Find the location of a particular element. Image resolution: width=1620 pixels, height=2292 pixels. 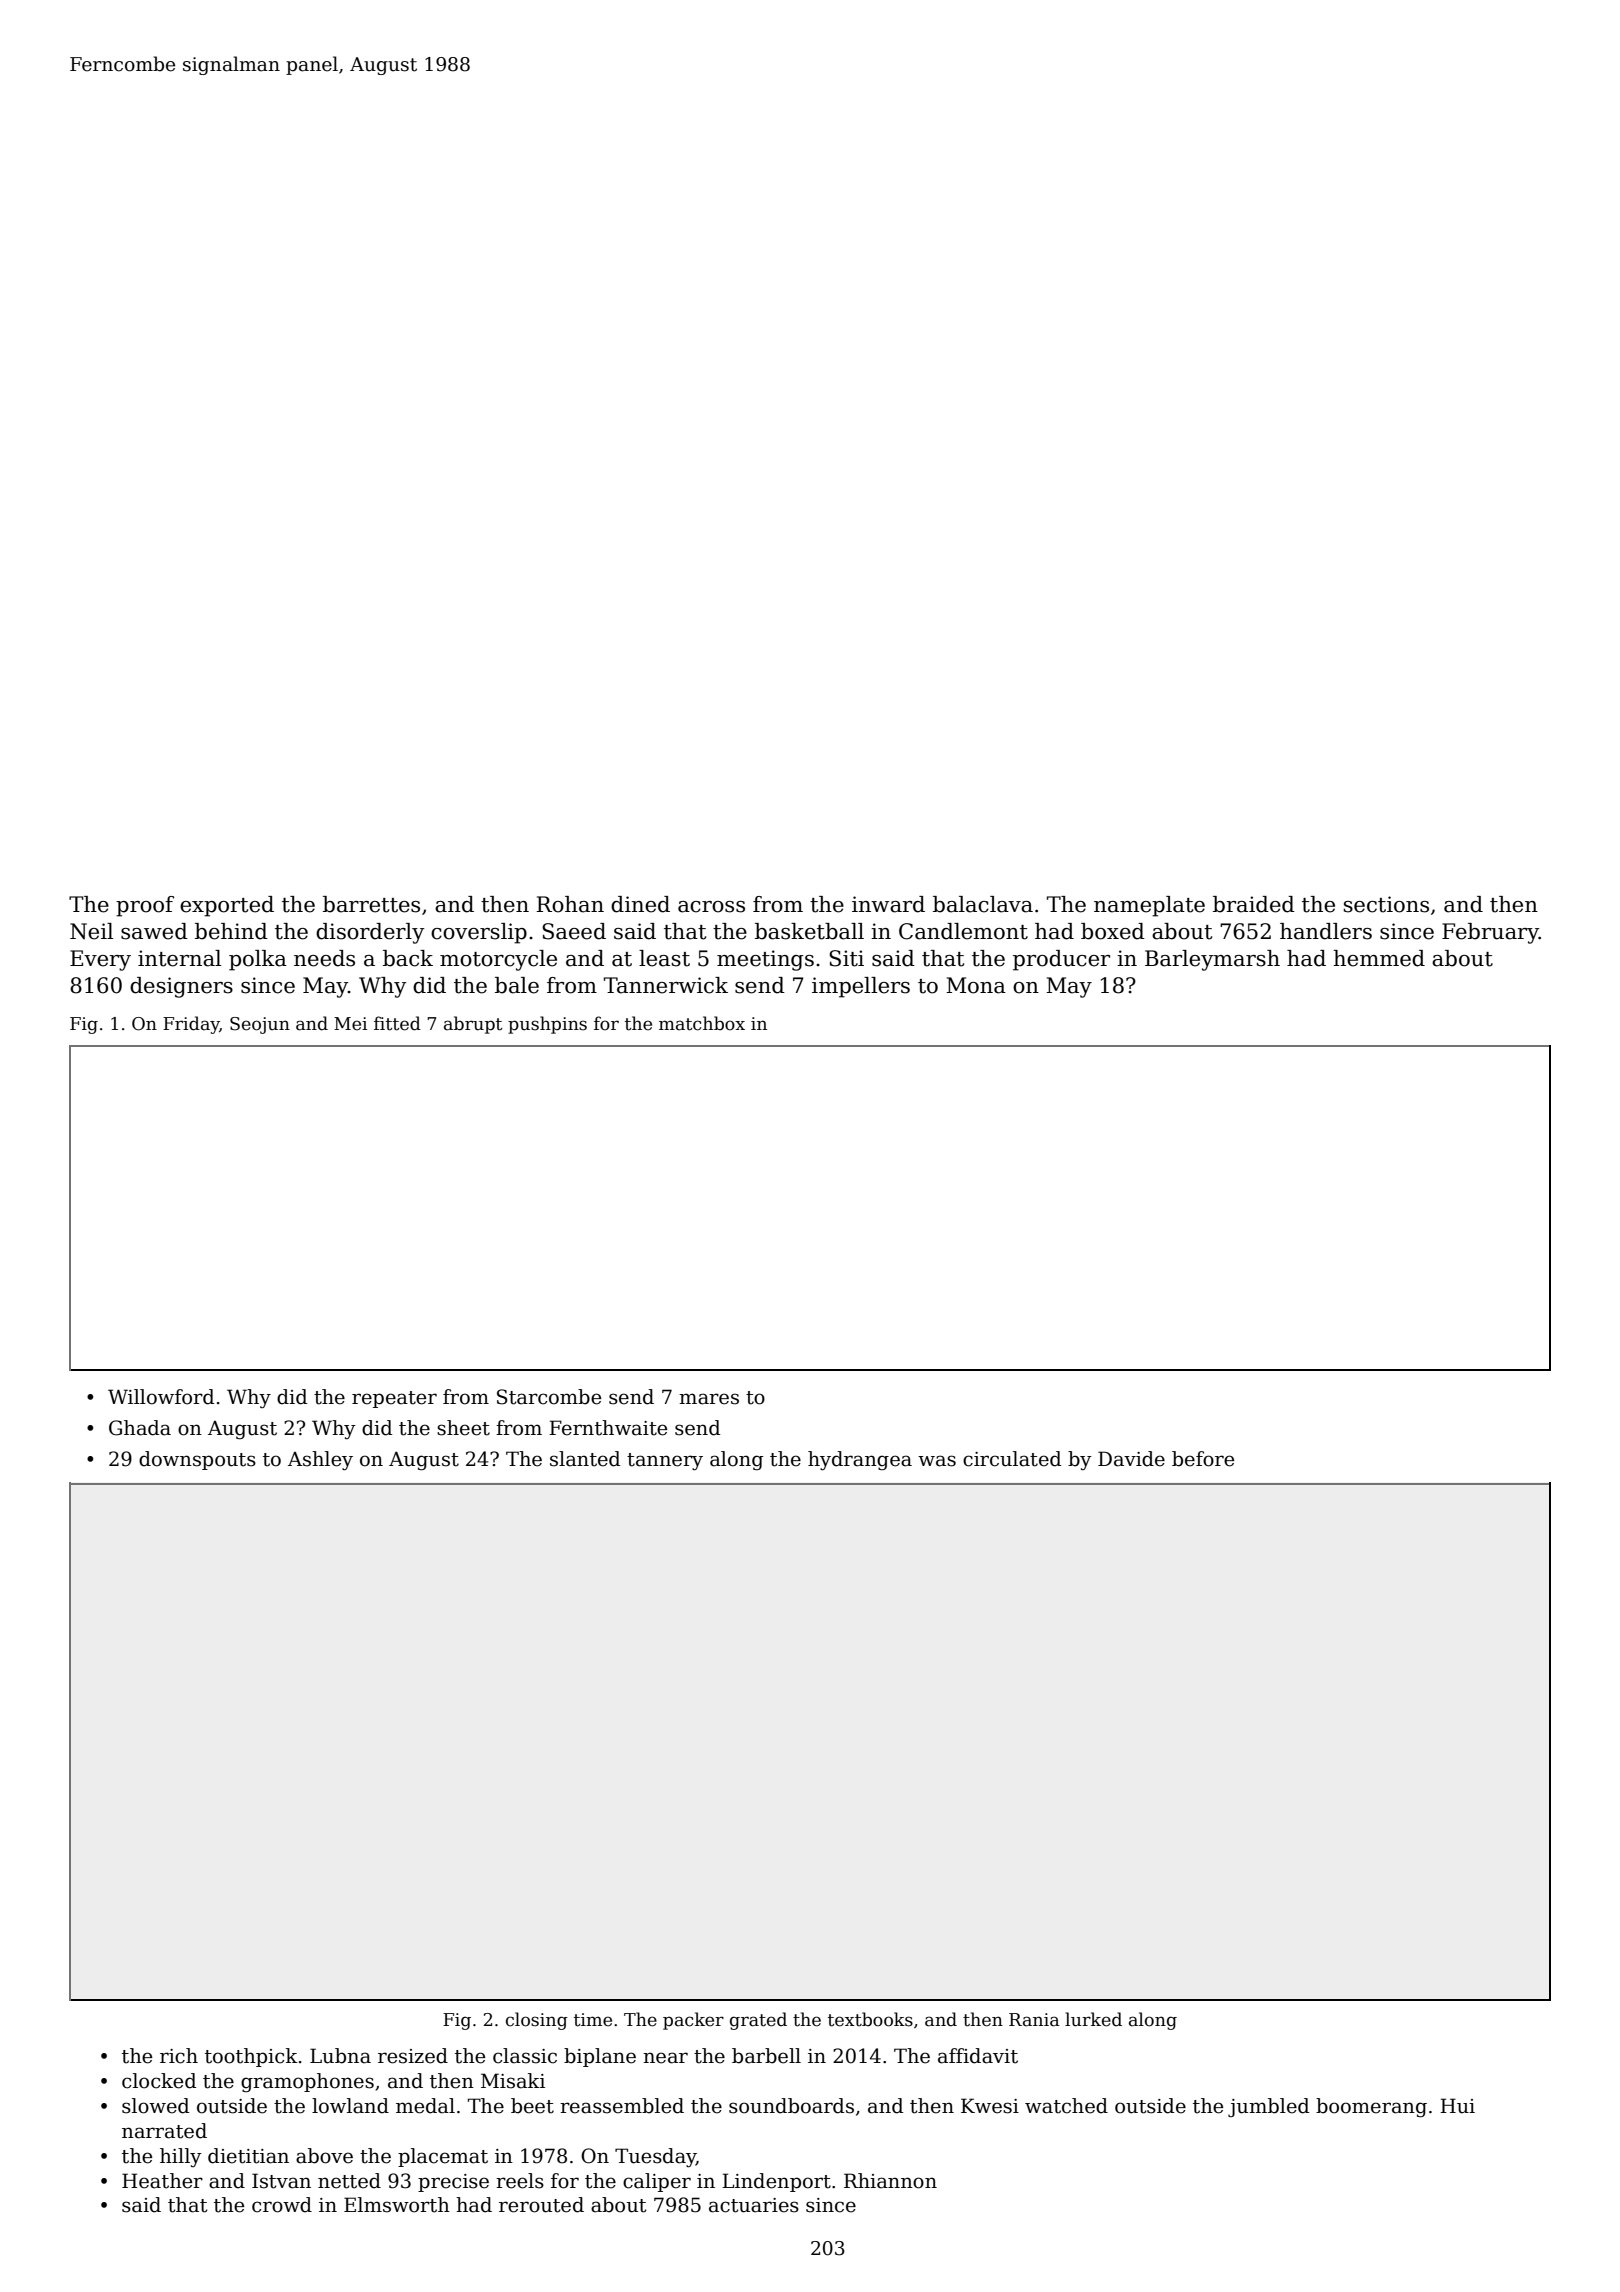

Elmsworth is located at coordinates (397, 2205).
